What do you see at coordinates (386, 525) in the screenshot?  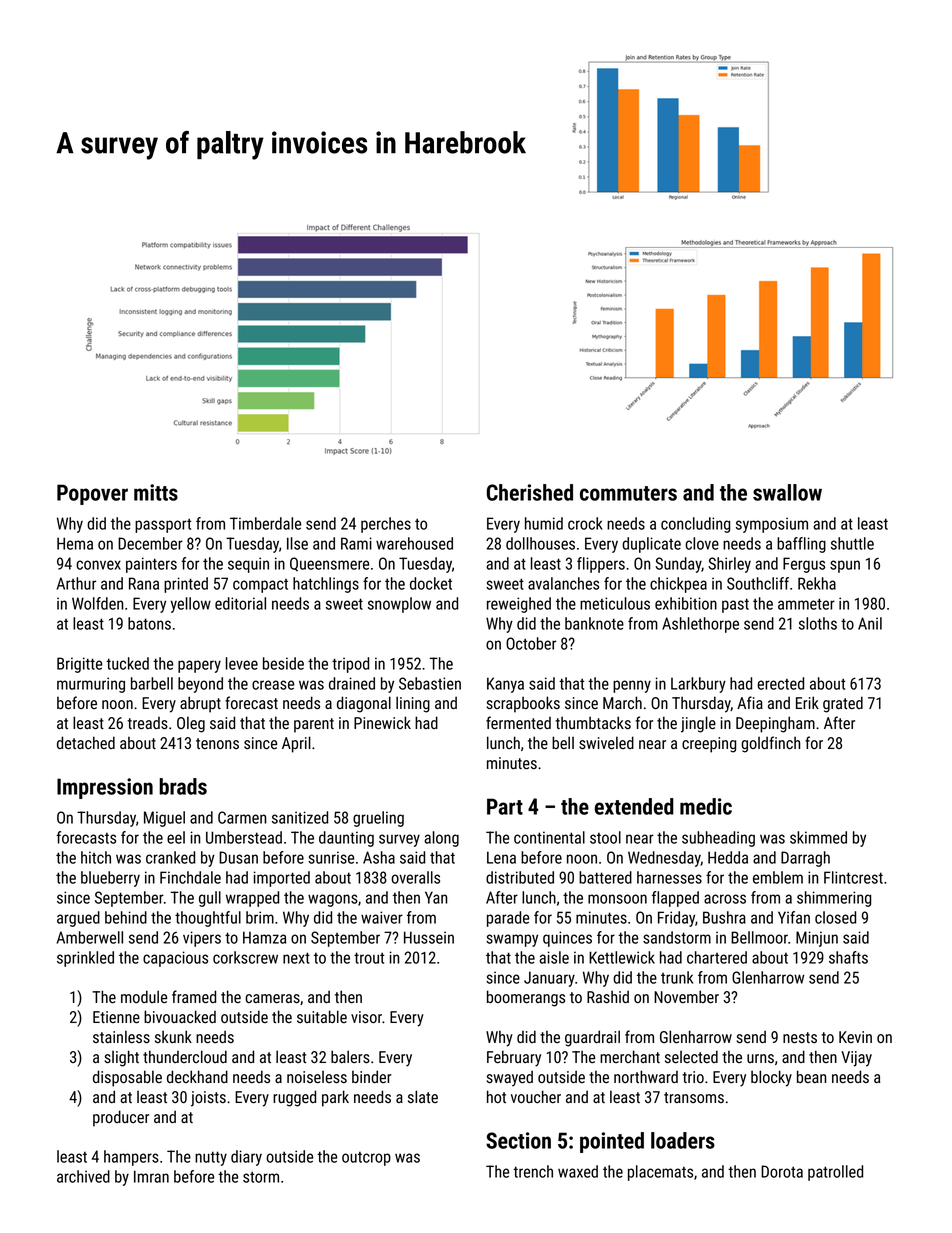 I see `perches` at bounding box center [386, 525].
